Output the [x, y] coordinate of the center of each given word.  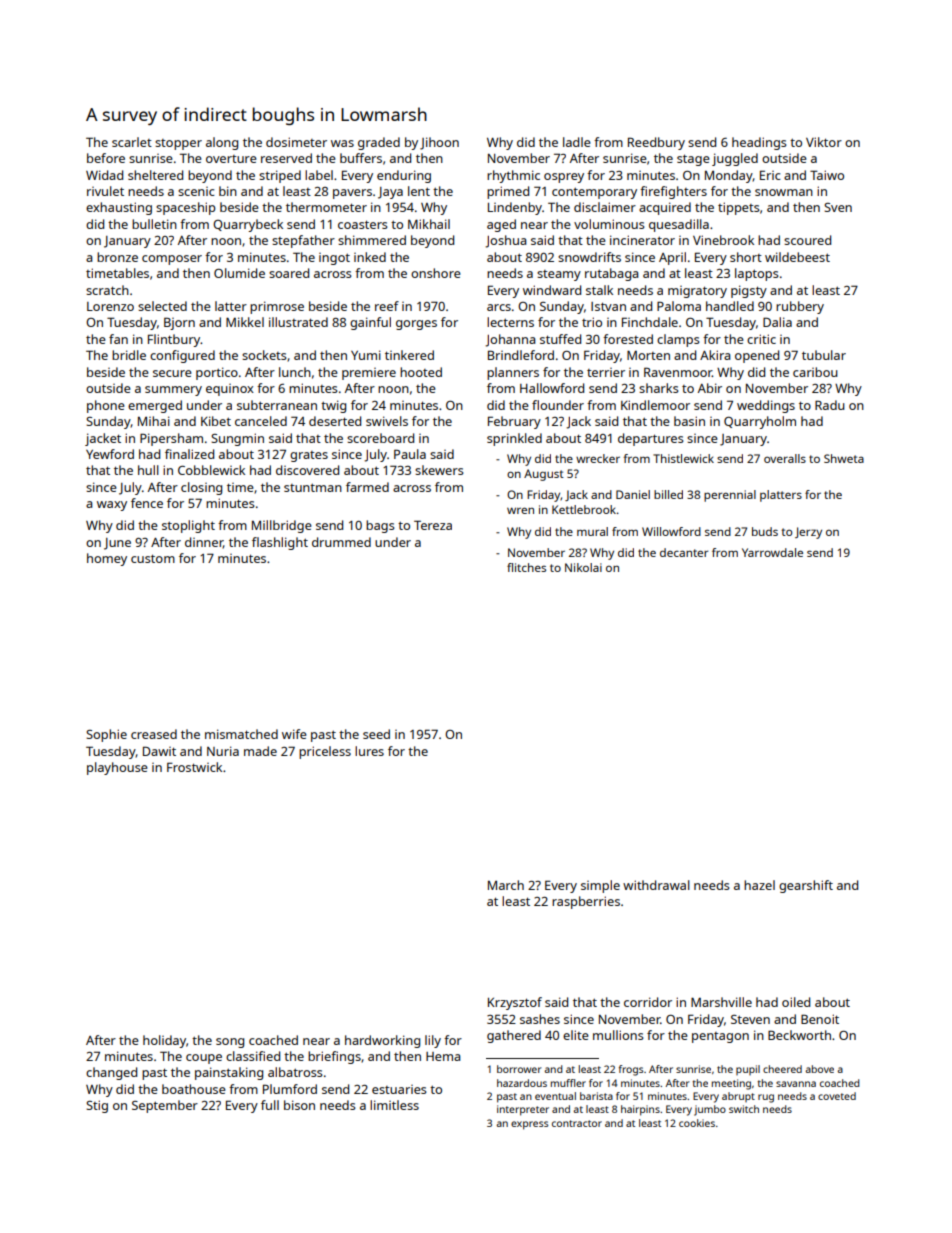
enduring [404, 176]
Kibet [216, 421]
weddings [766, 406]
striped [280, 176]
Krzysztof [515, 1003]
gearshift [806, 886]
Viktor [824, 142]
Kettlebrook [584, 509]
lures [369, 751]
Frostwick [194, 767]
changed [111, 1073]
